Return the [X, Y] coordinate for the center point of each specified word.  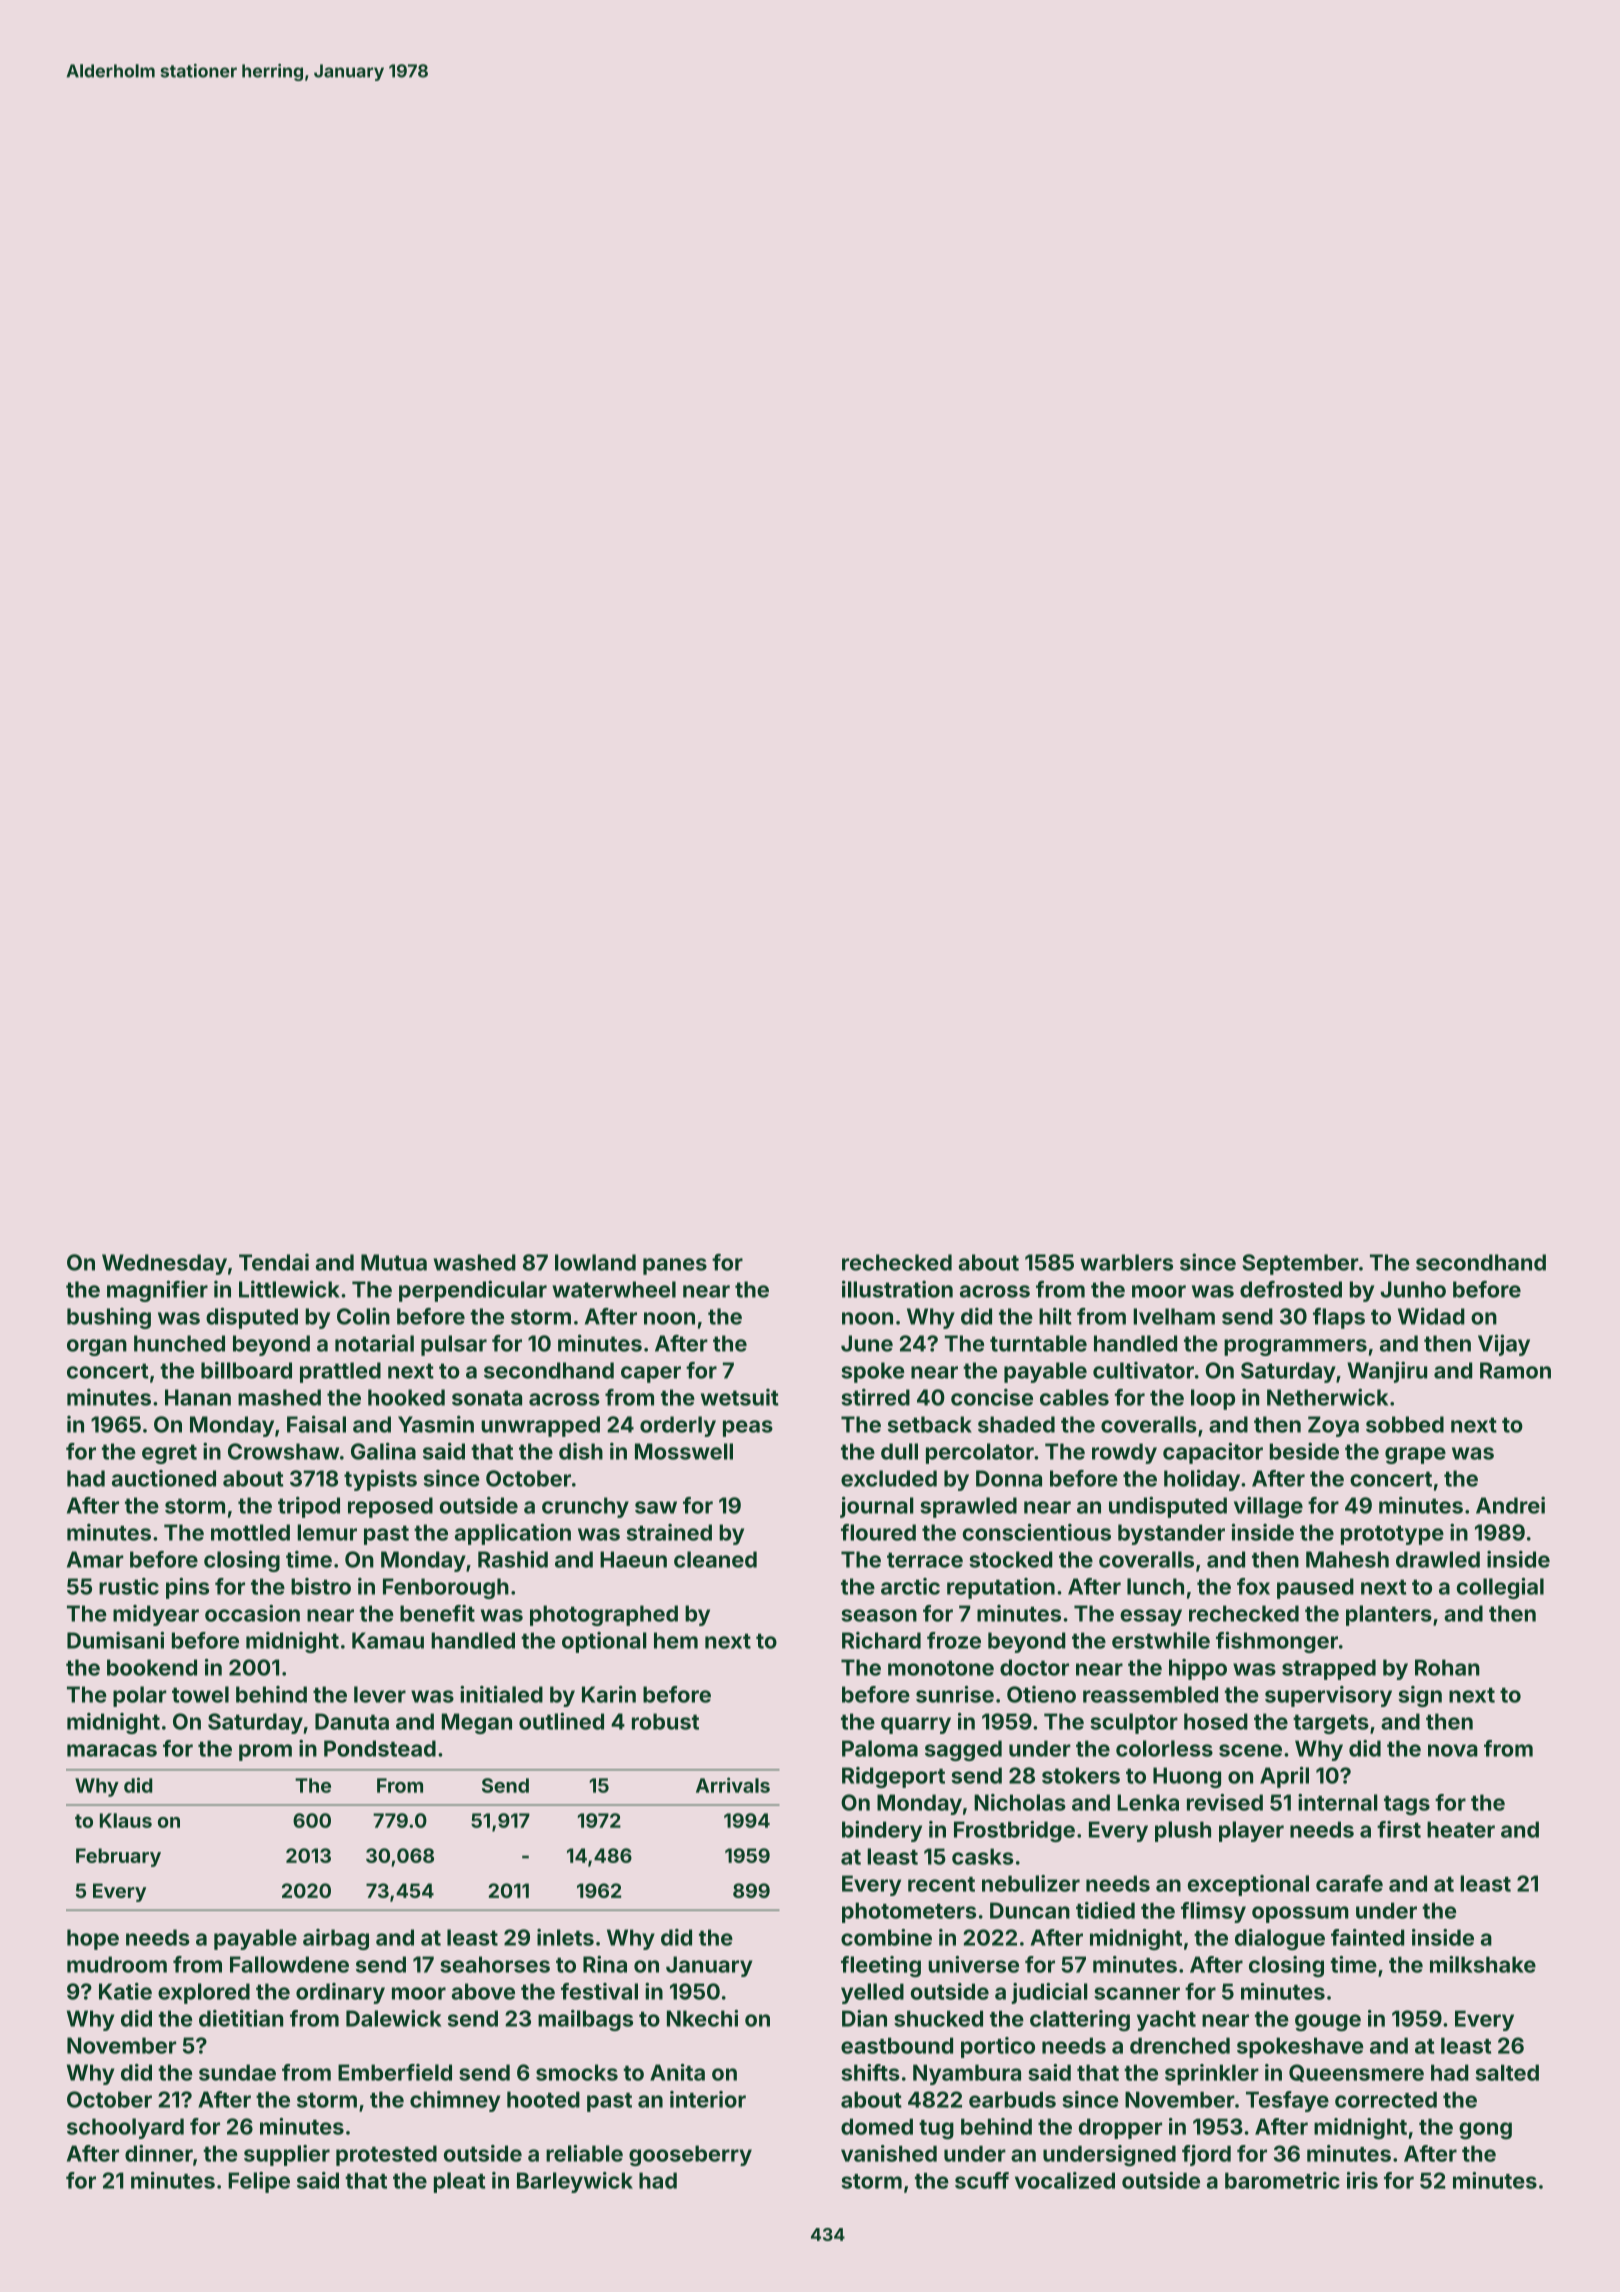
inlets [565, 1937]
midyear [156, 1615]
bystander [1171, 1534]
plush [1183, 1831]
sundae [237, 2072]
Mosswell [684, 1451]
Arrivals [733, 1785]
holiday [1202, 1480]
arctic [910, 1586]
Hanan [198, 1397]
